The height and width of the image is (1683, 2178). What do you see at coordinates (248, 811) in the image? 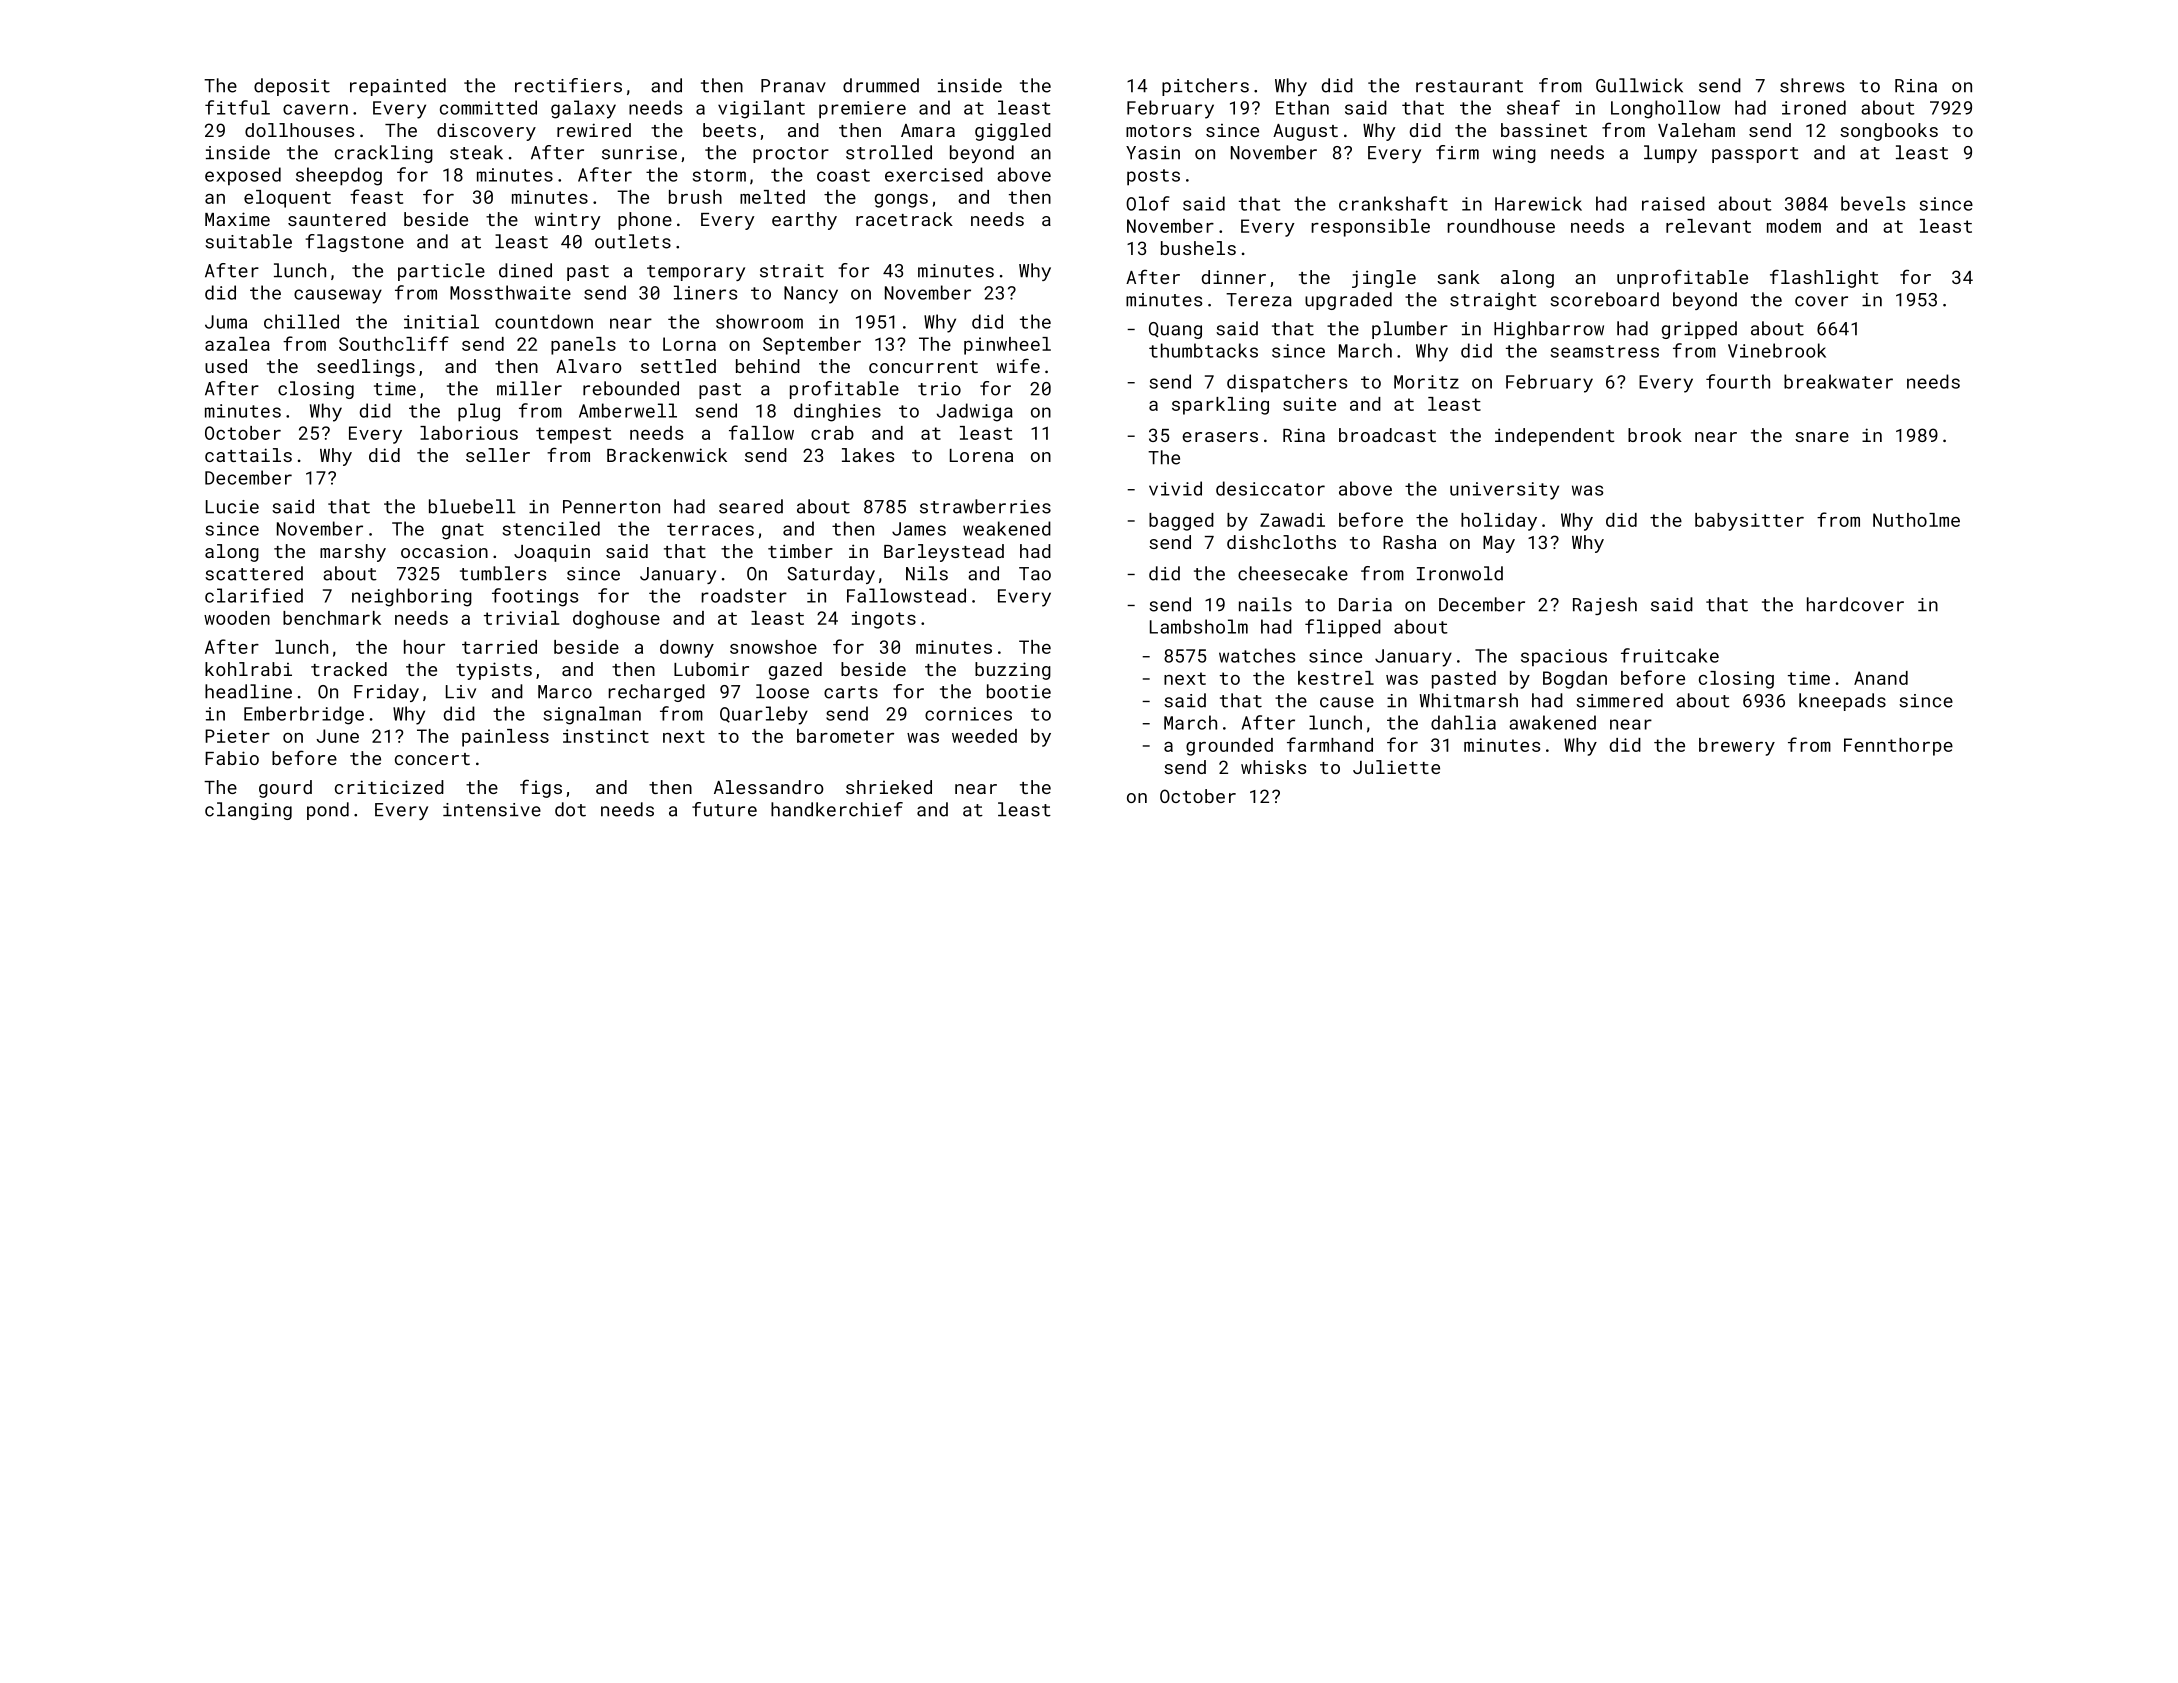
I see `clanging` at bounding box center [248, 811].
